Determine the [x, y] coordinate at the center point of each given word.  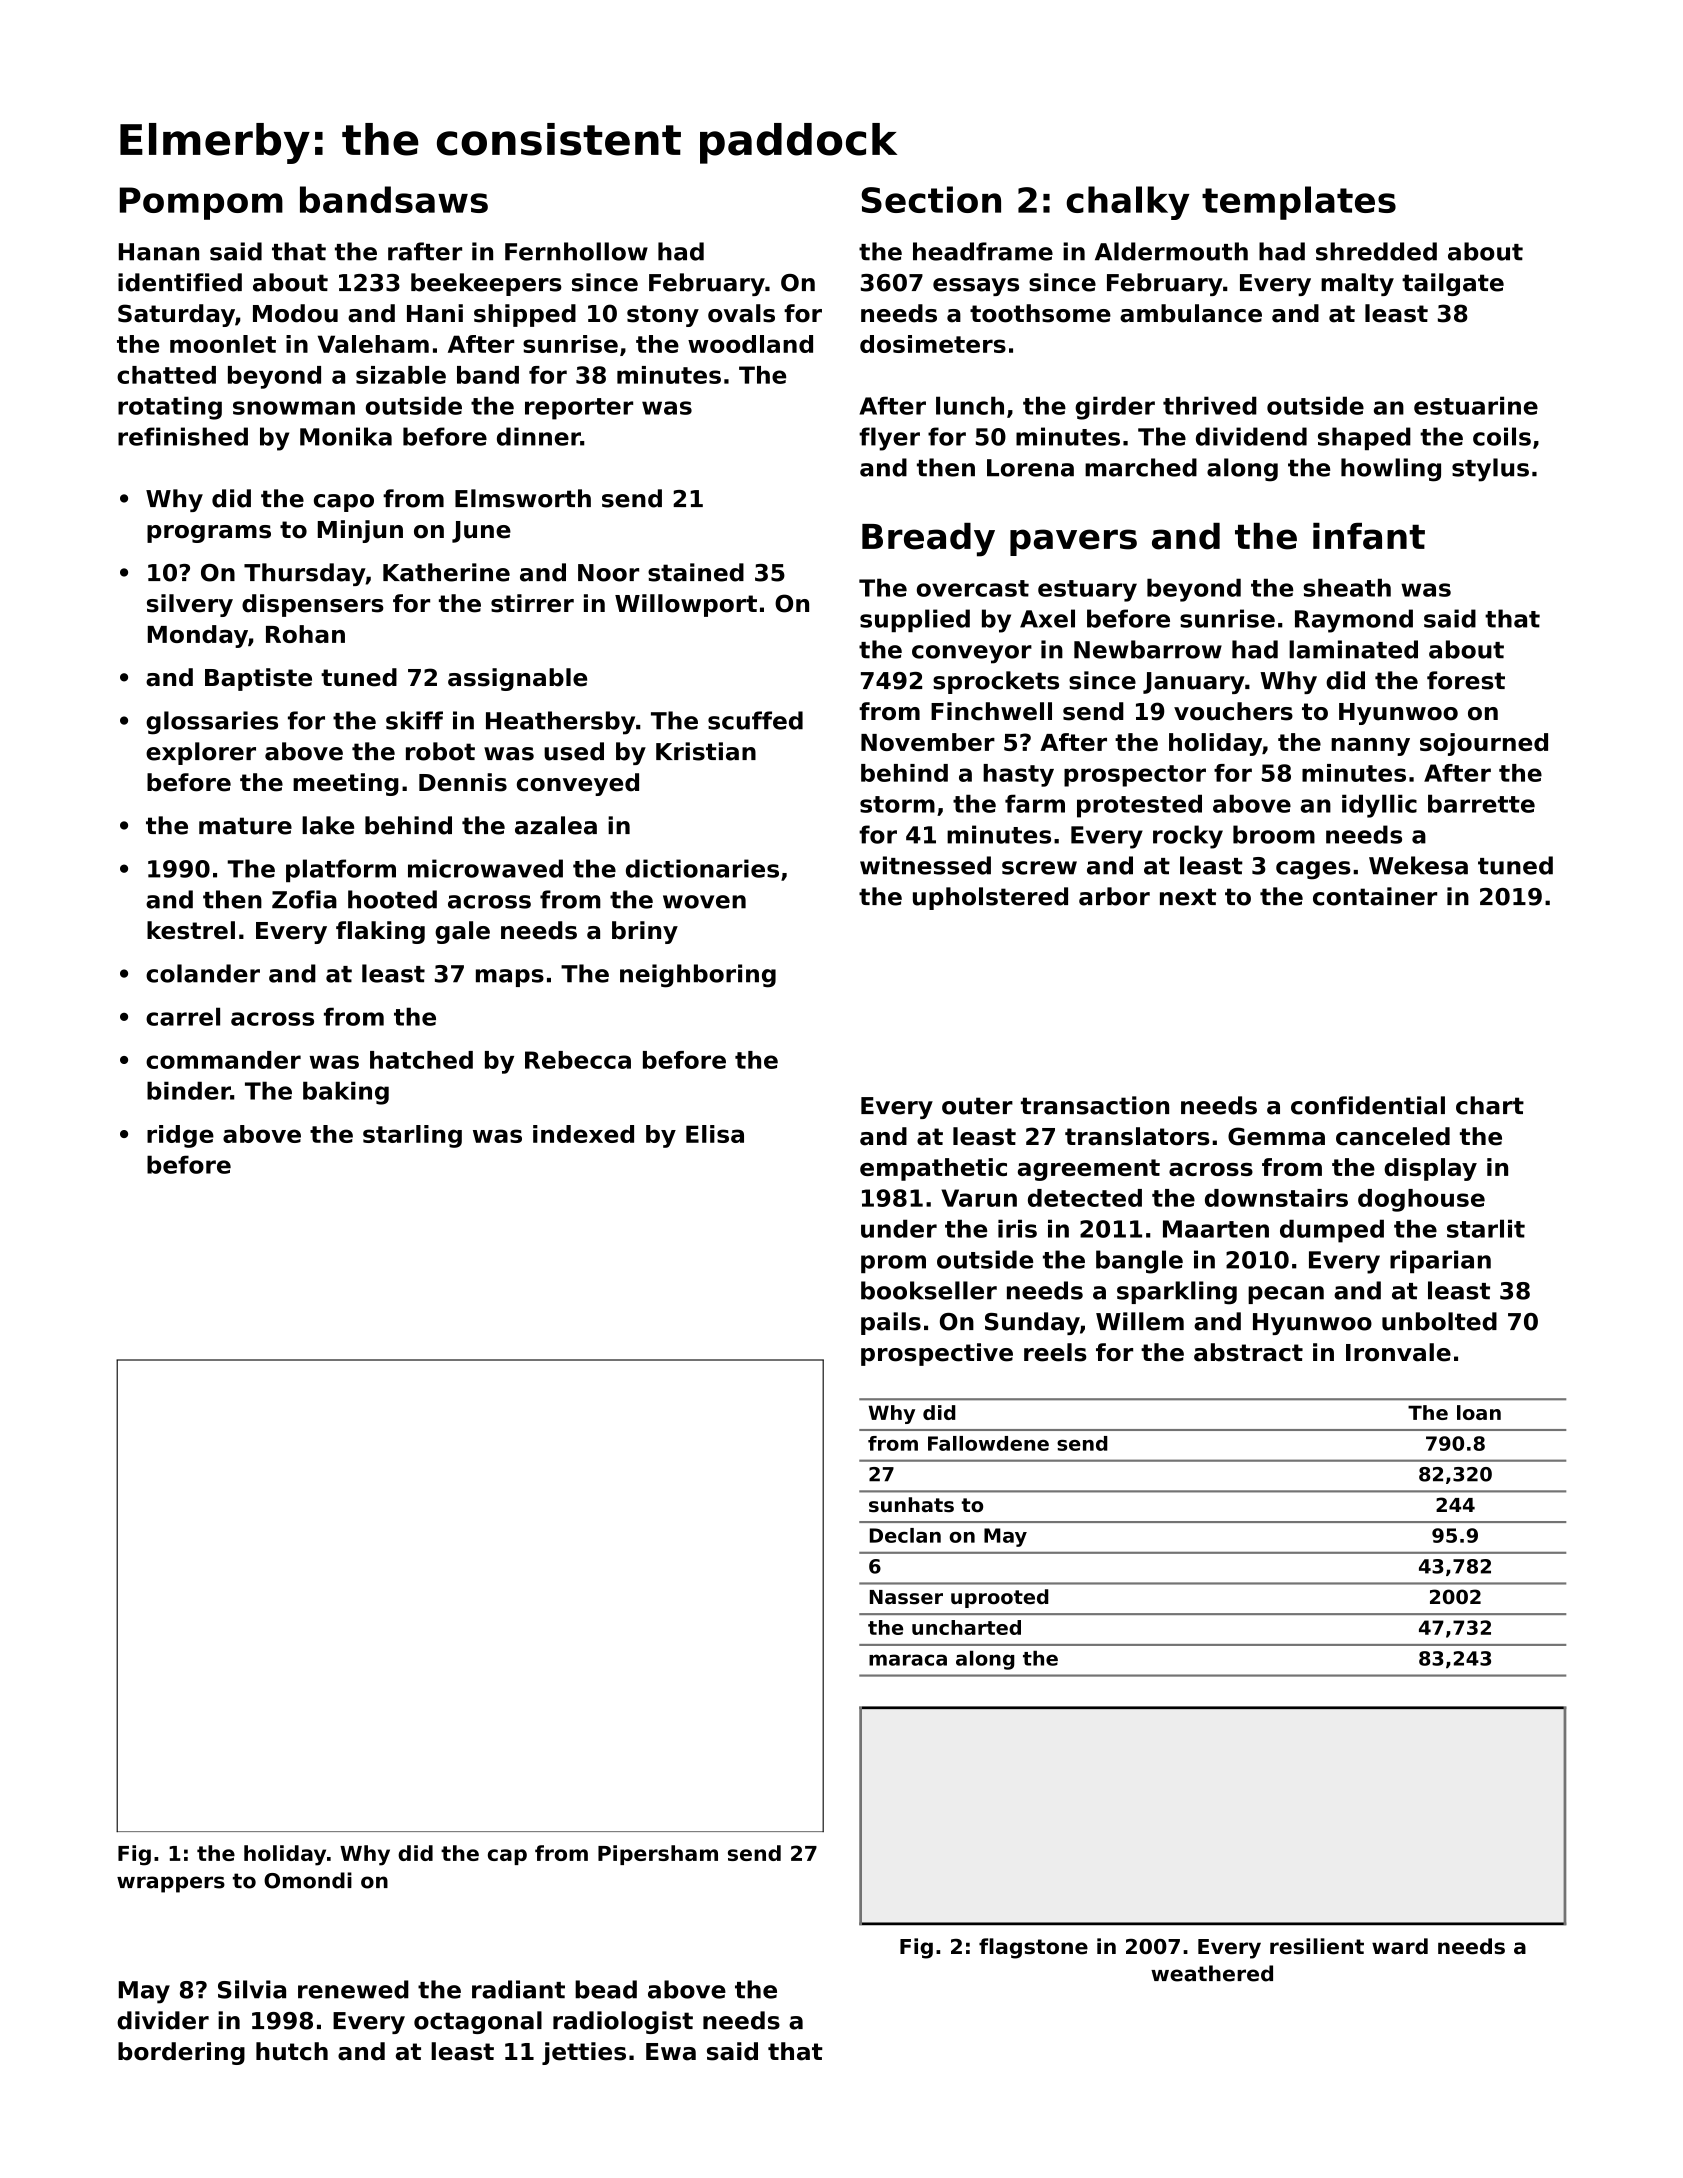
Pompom [201, 203]
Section [931, 199]
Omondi [308, 1880]
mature [245, 826]
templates [1299, 203]
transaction [1095, 1105]
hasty [1018, 775]
